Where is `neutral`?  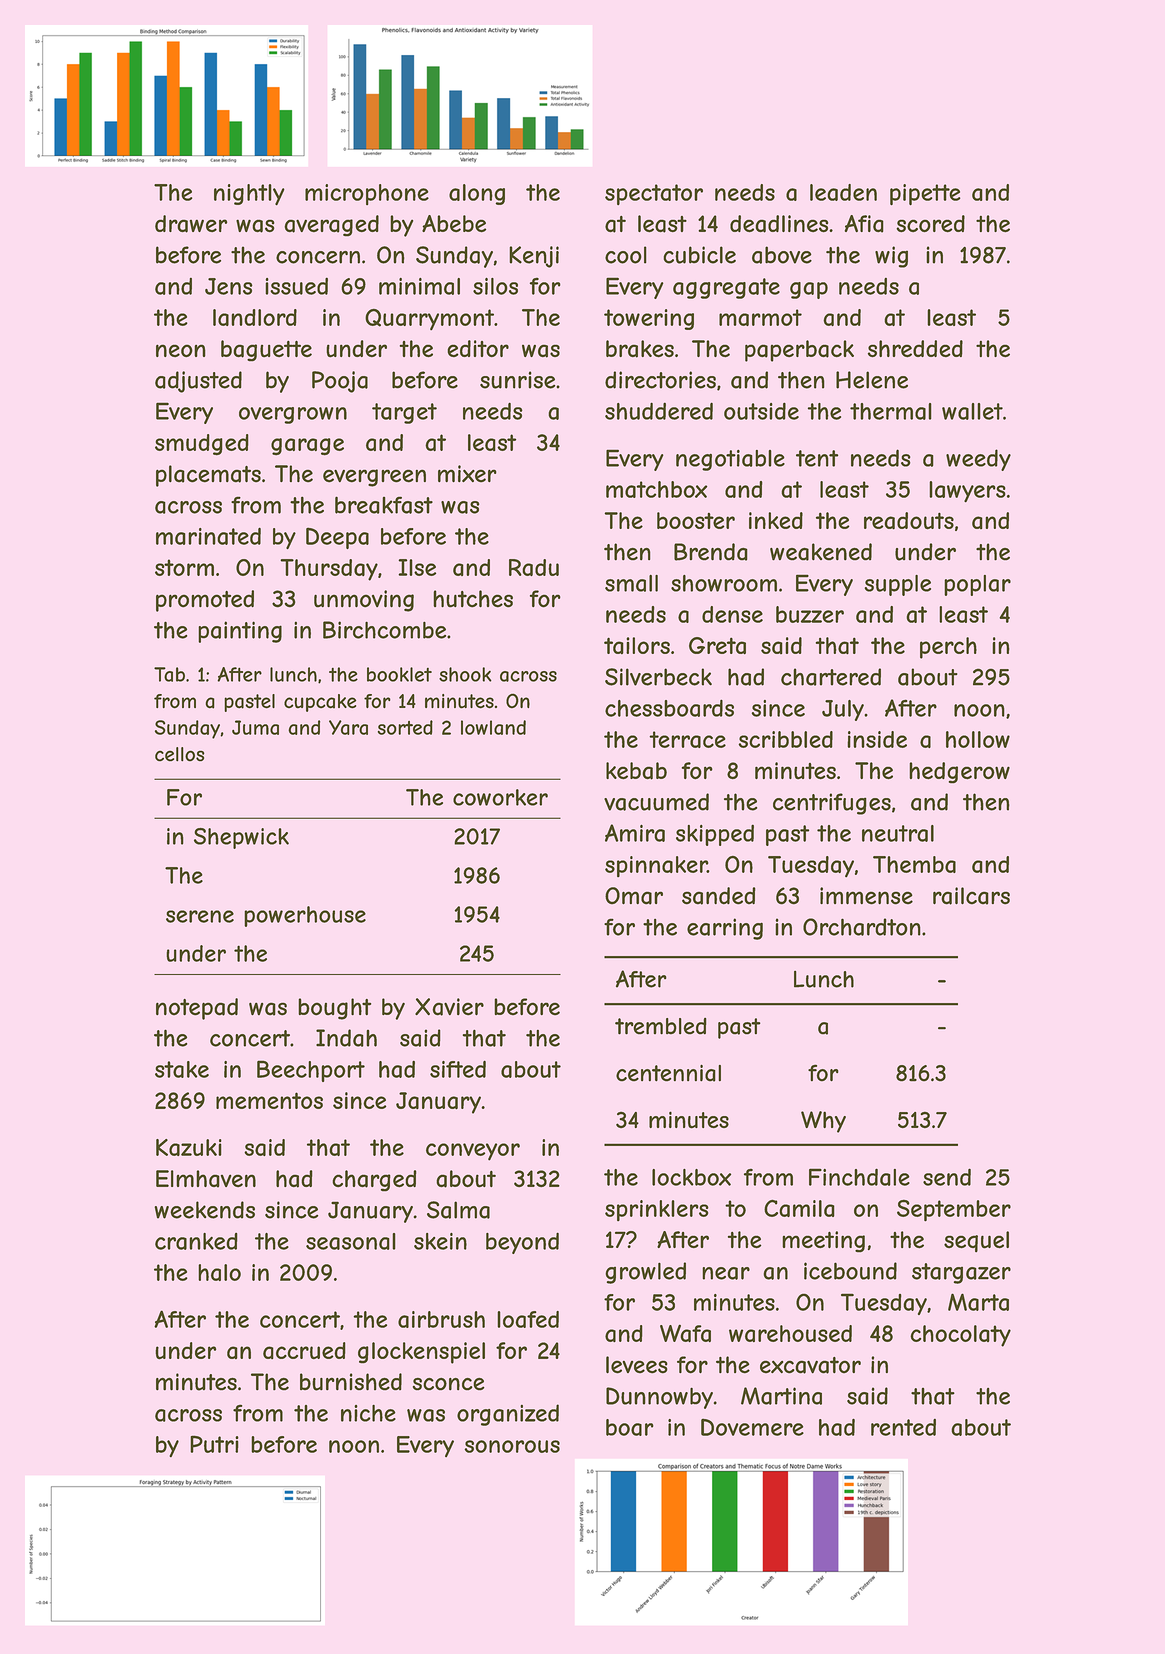
neutral is located at coordinates (898, 833).
